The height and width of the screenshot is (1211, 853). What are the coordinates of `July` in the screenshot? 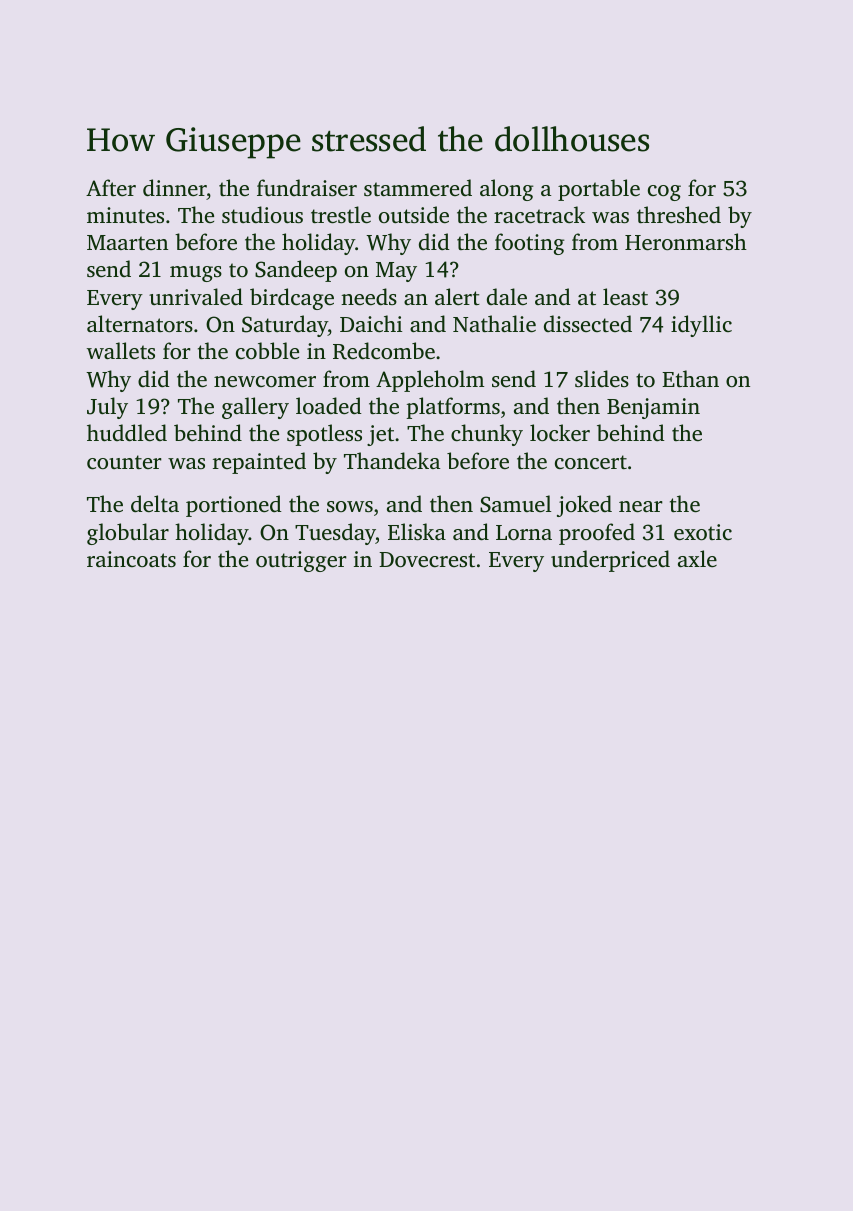 It's located at (107, 408).
